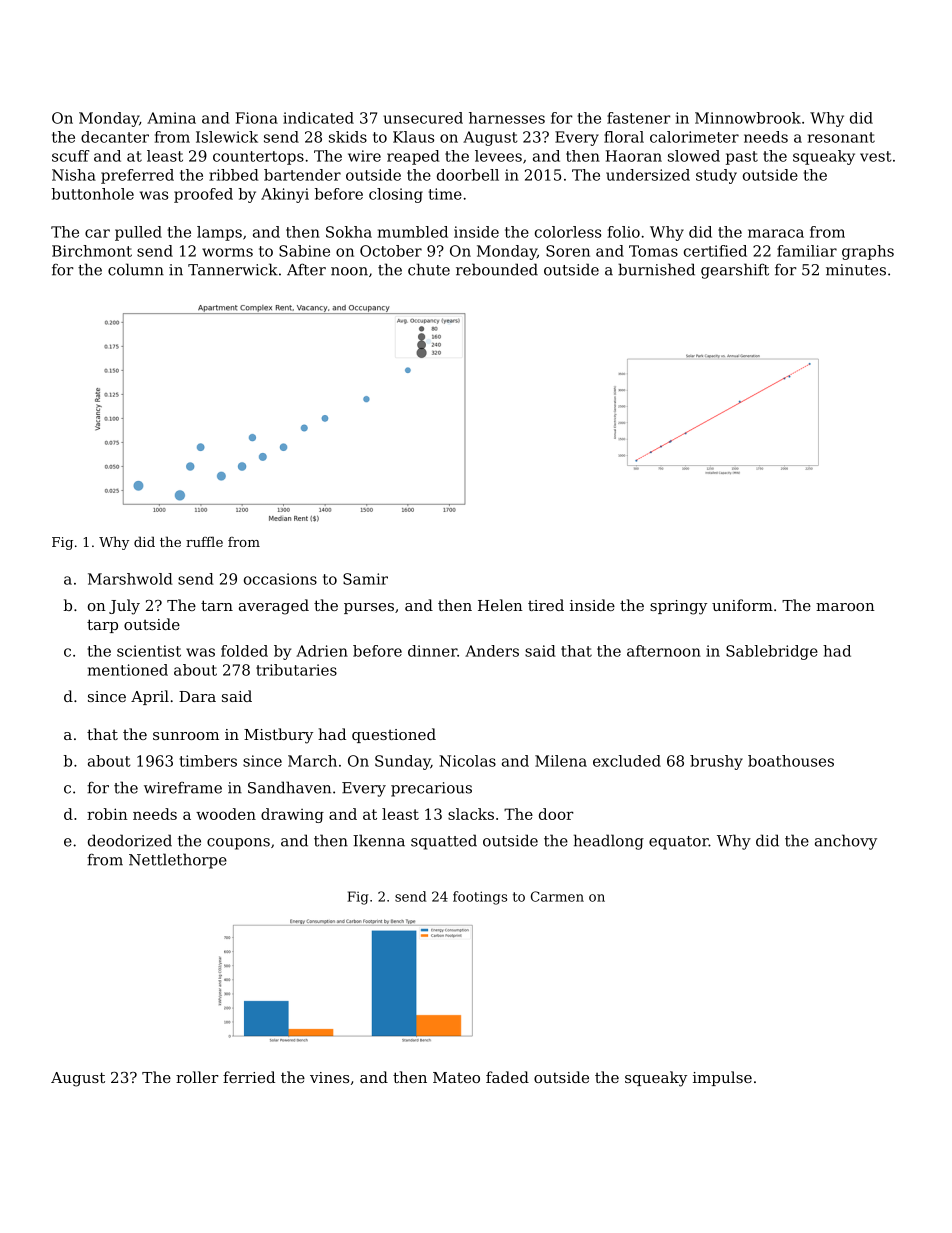 The height and width of the image is (1233, 952). I want to click on Nettlethorpe, so click(178, 861).
